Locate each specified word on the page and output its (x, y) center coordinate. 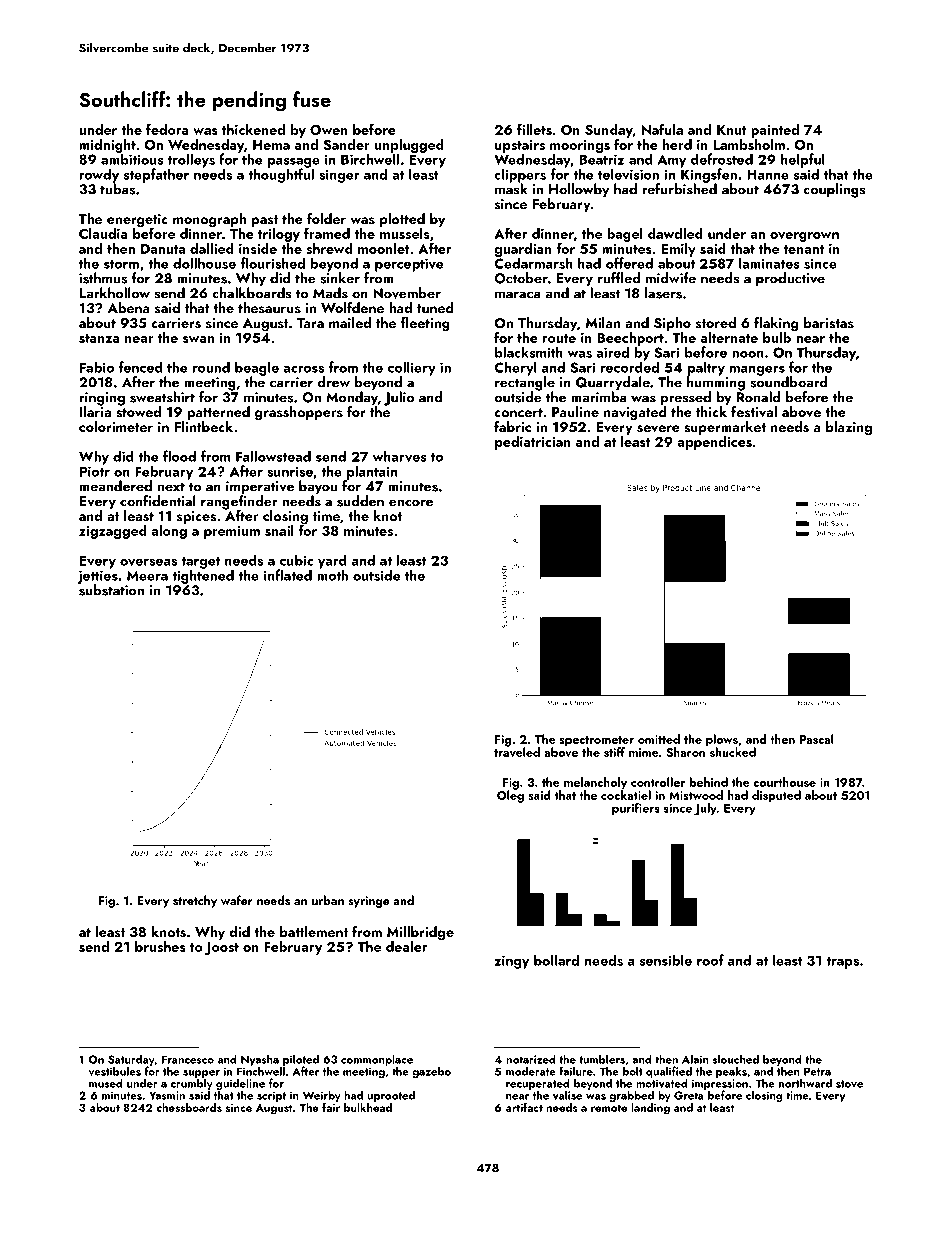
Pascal (817, 739)
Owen (329, 129)
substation (111, 590)
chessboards (189, 1107)
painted (775, 131)
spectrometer (597, 741)
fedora (167, 129)
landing (650, 1109)
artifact (524, 1107)
